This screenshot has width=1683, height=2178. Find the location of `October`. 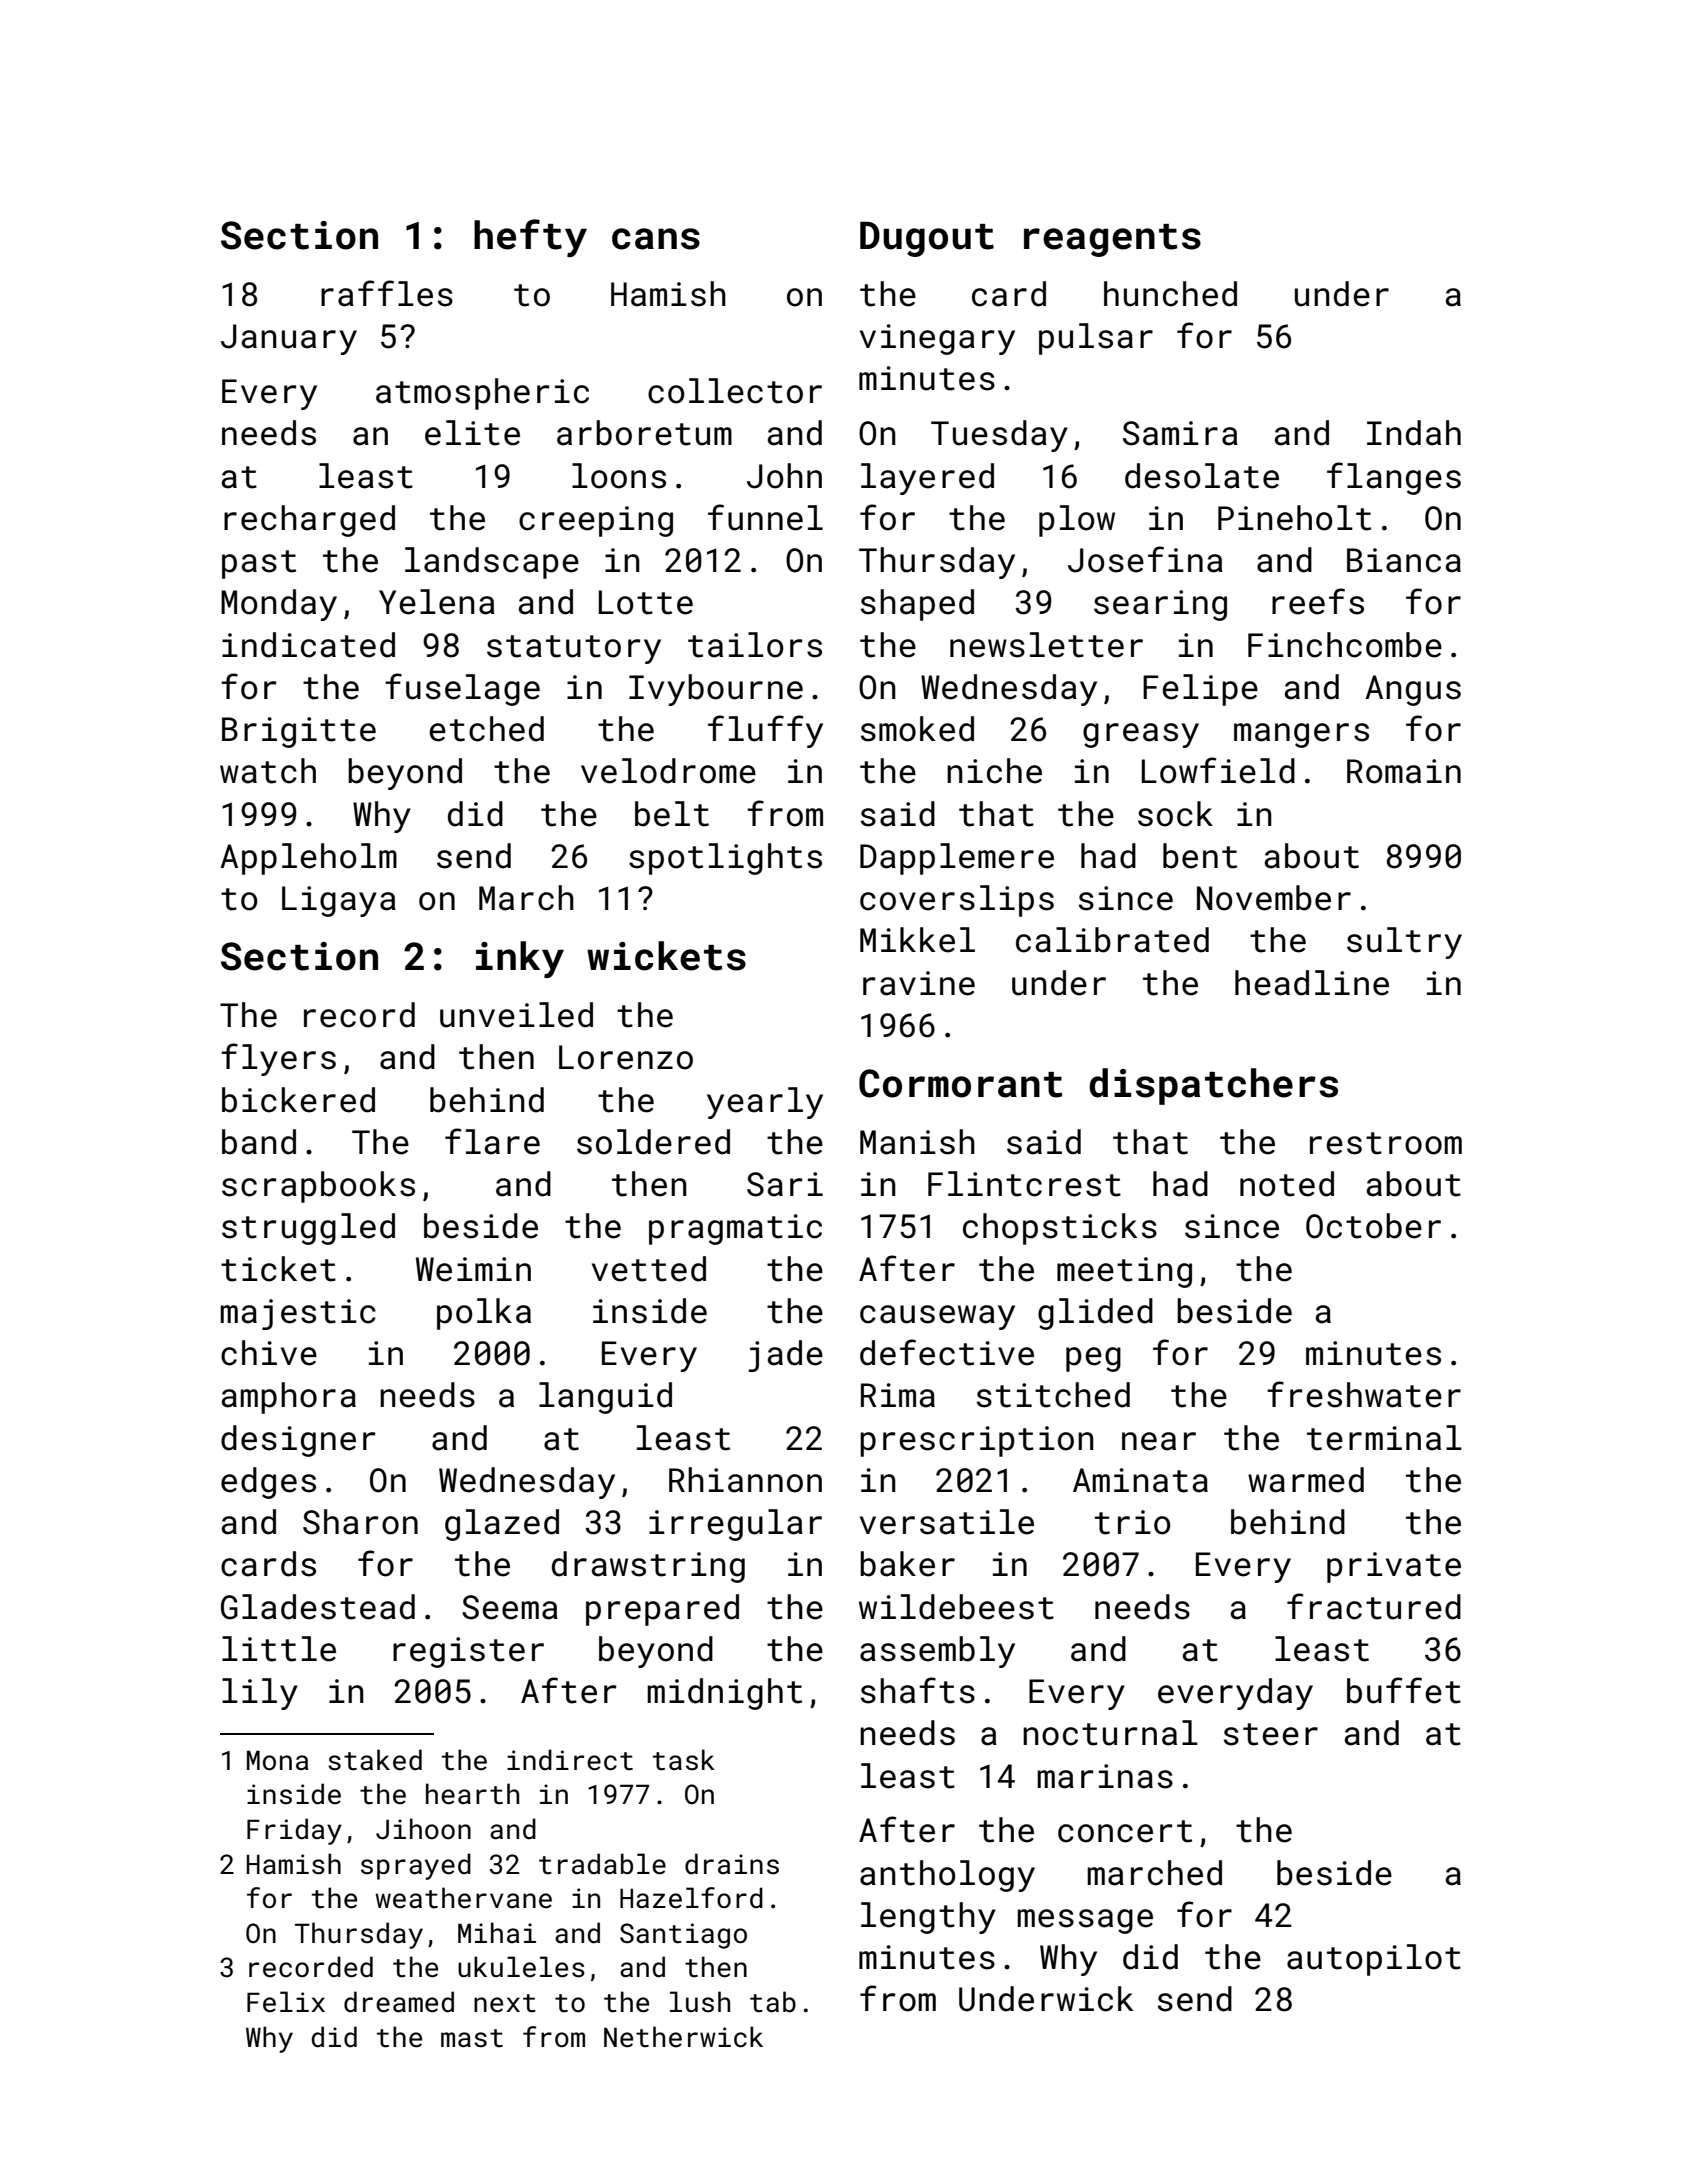

October is located at coordinates (1373, 1226).
